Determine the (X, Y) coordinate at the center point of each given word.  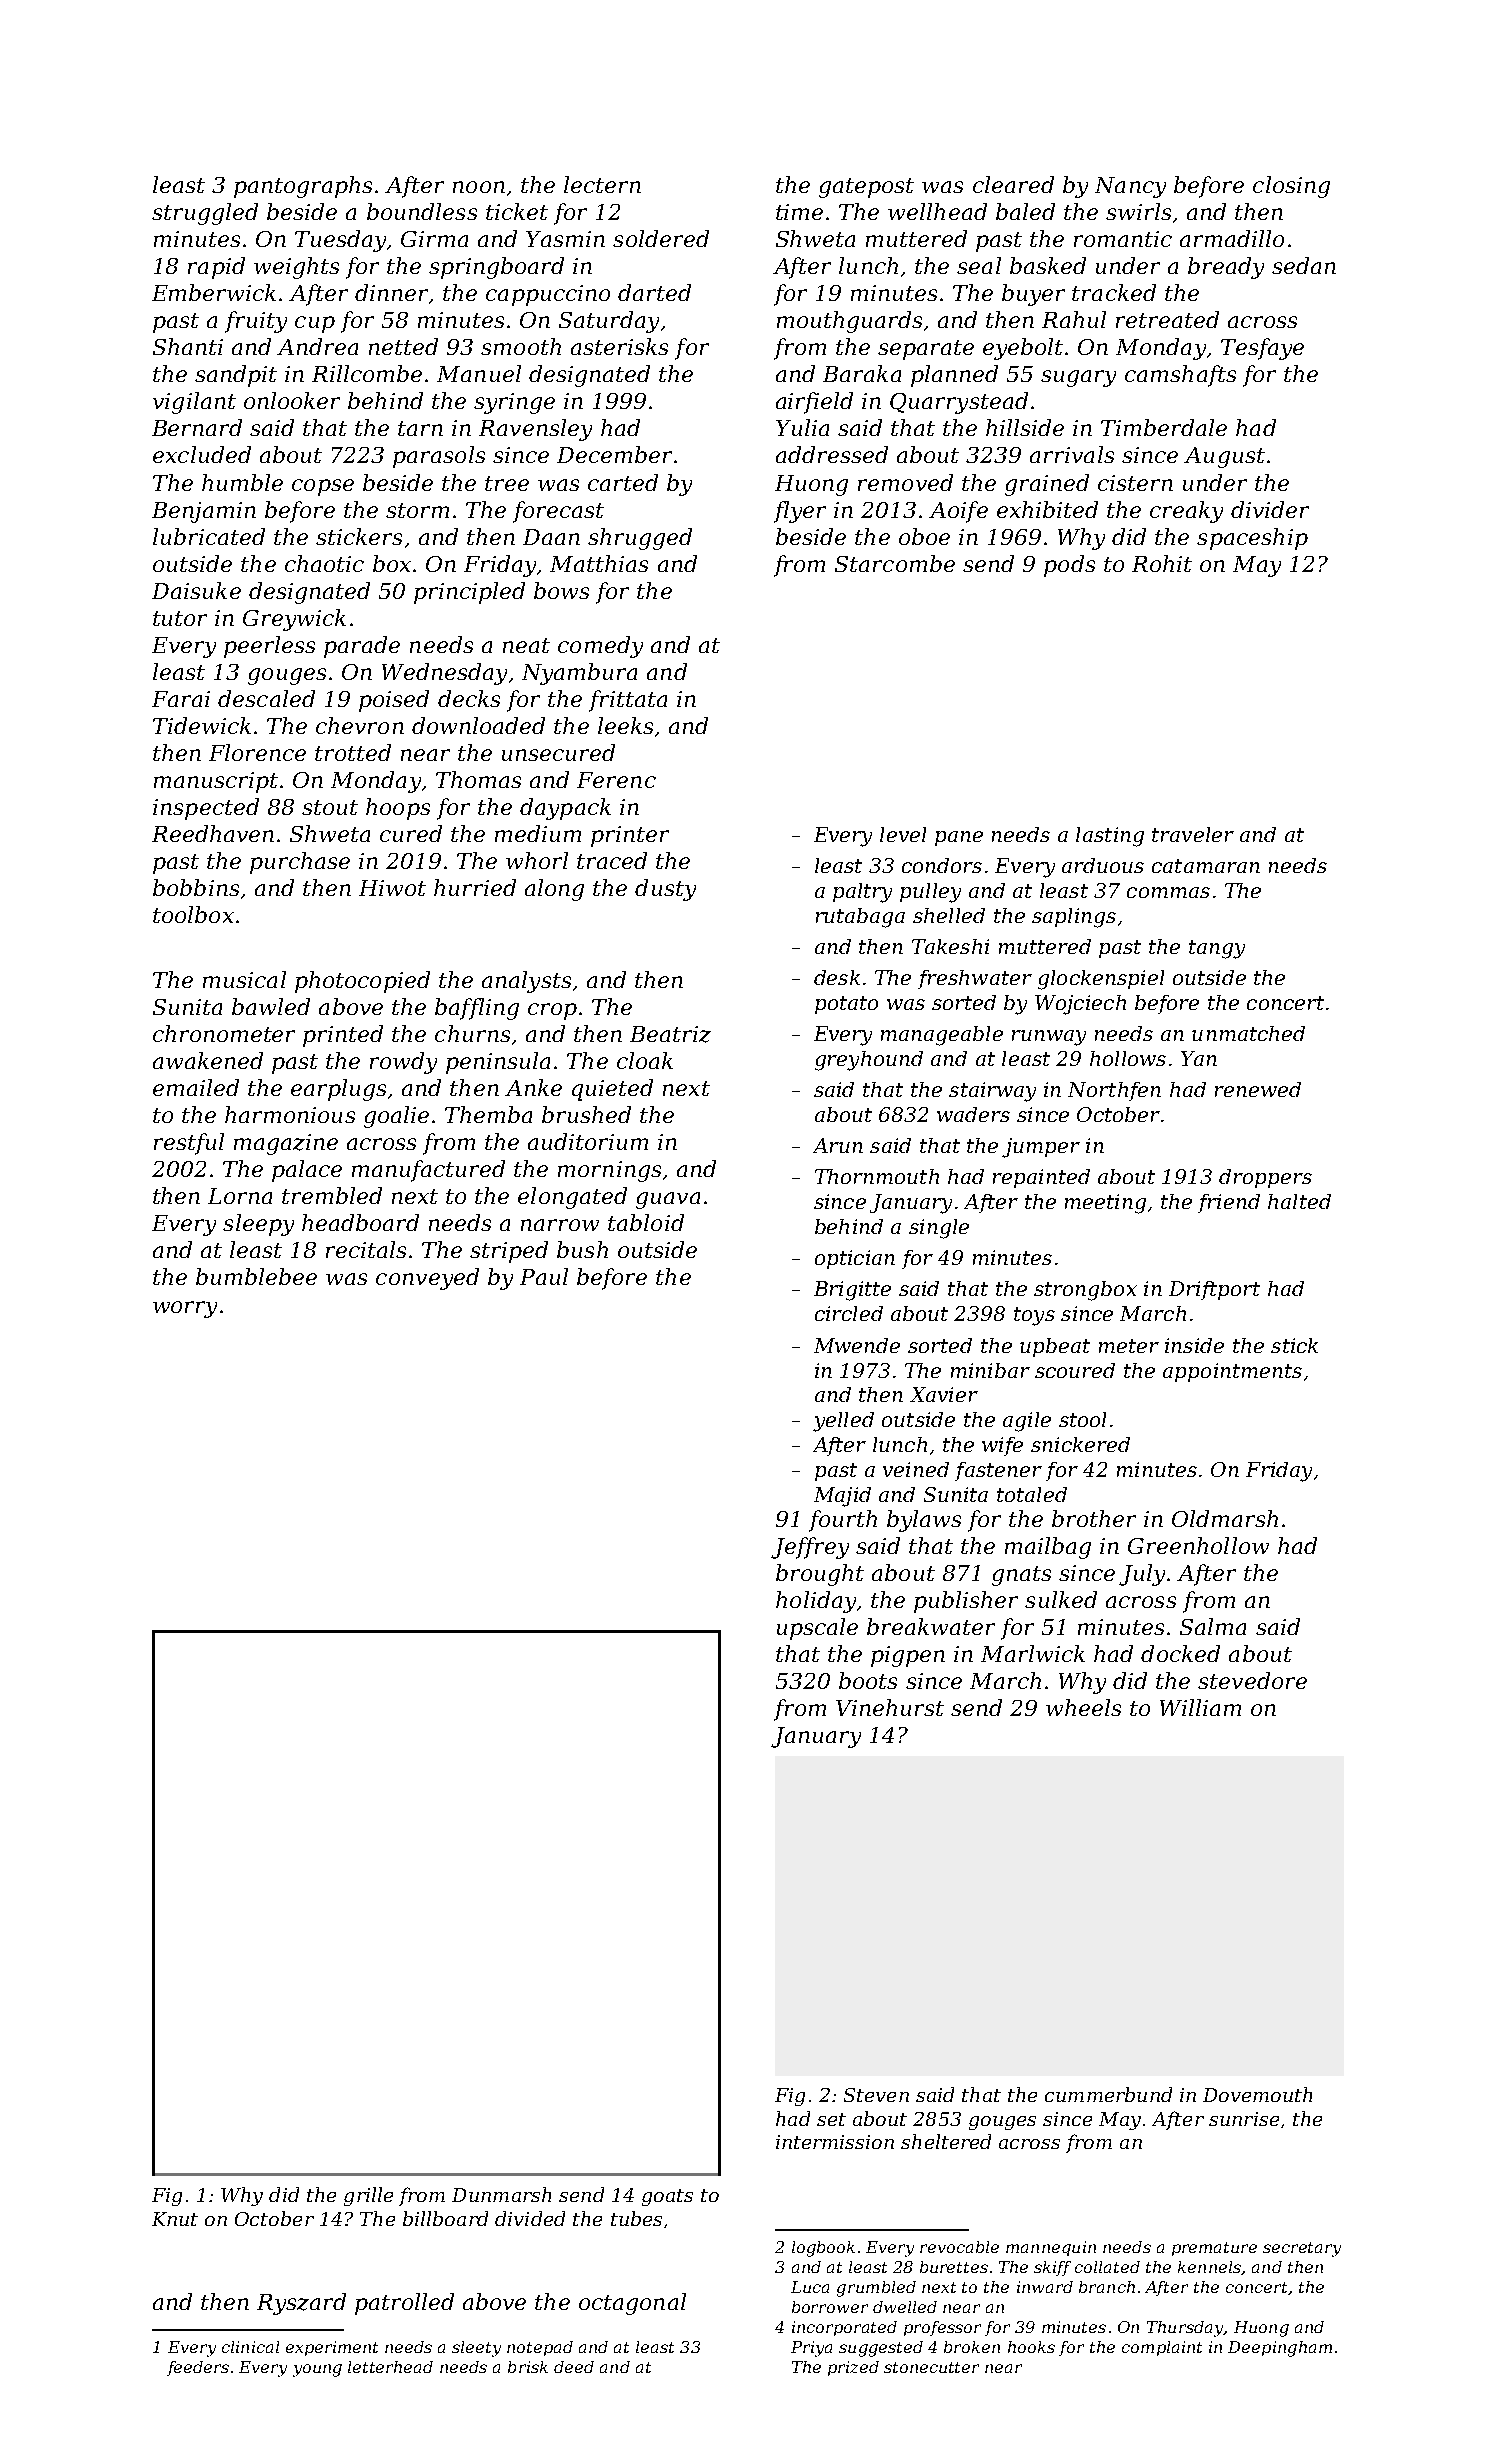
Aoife (958, 512)
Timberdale (1164, 427)
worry (185, 1309)
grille (368, 2196)
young (317, 2370)
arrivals (1072, 454)
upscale (817, 1629)
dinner (391, 292)
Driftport (1214, 1290)
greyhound (869, 1061)
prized (853, 2368)
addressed (832, 454)
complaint (1162, 2348)
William (1200, 1707)
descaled (266, 698)
